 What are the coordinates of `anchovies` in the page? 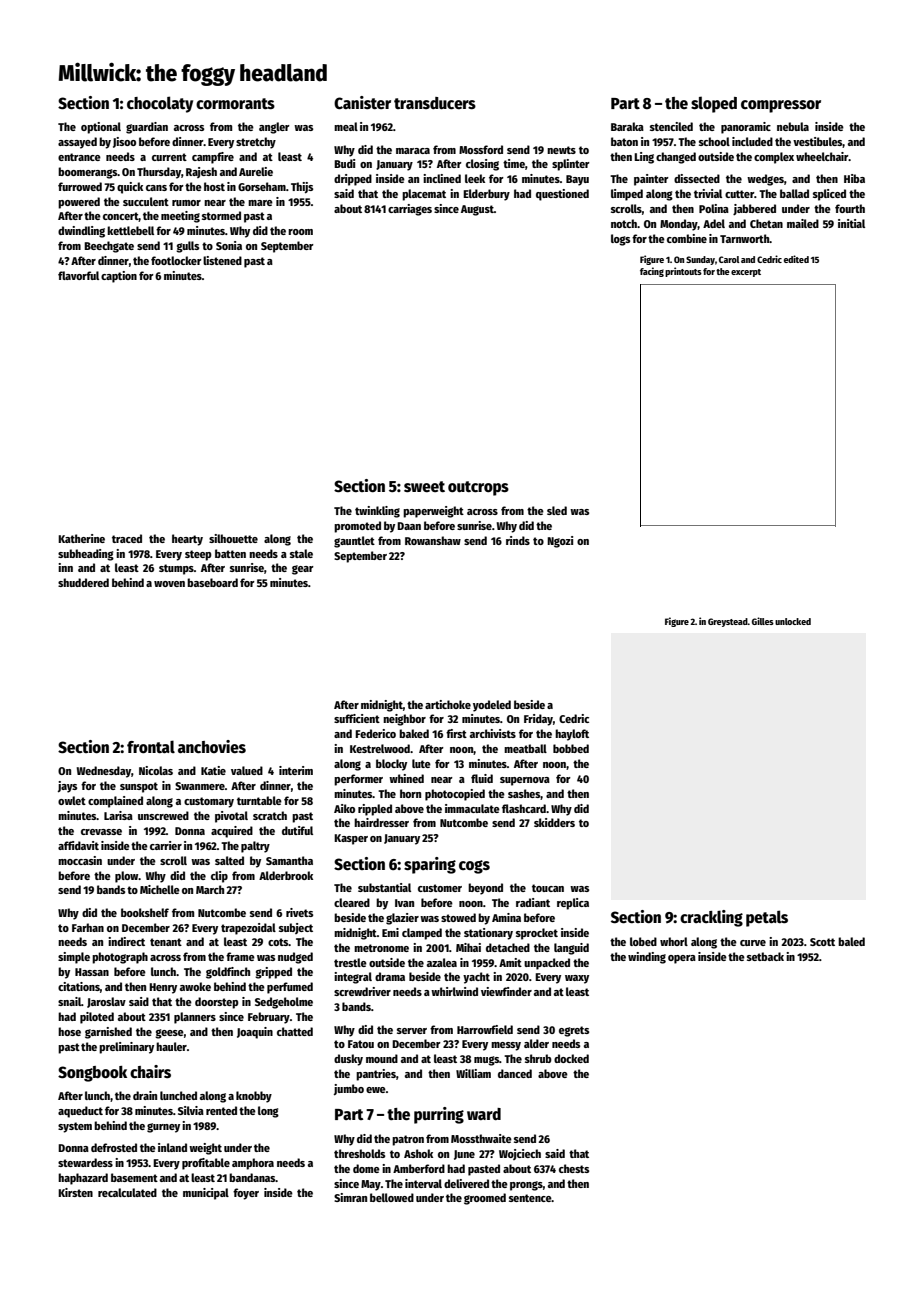 It's located at (212, 747).
